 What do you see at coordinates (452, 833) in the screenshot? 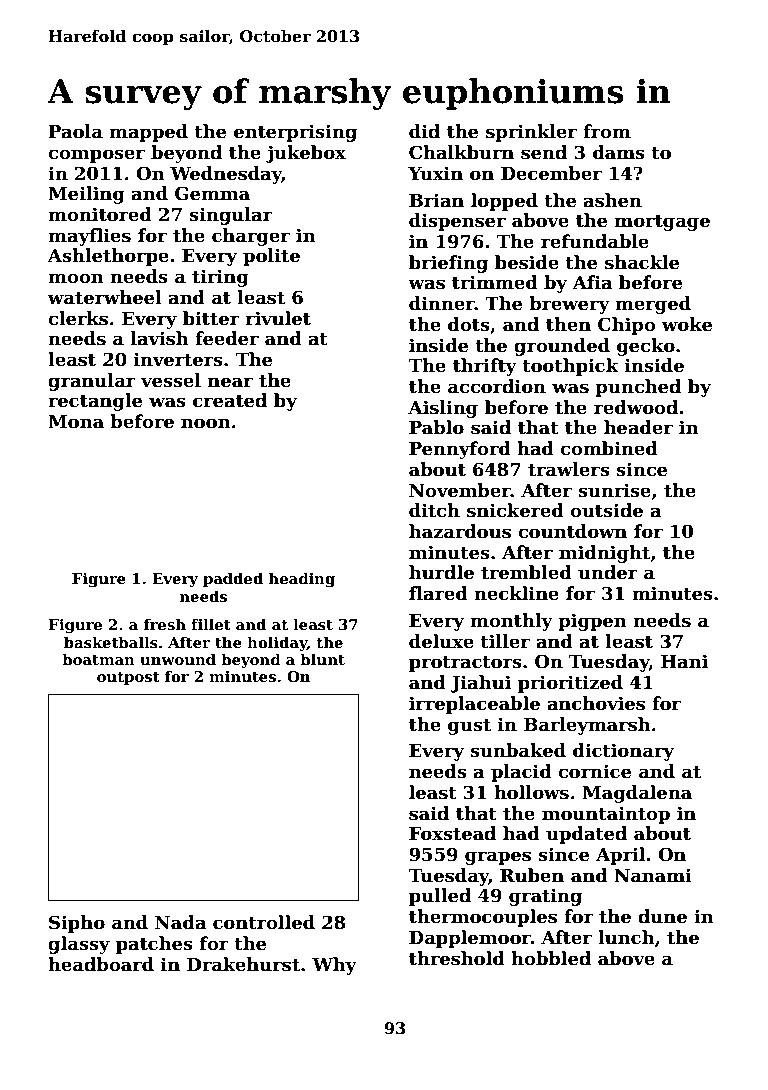
I see `Foxstead` at bounding box center [452, 833].
